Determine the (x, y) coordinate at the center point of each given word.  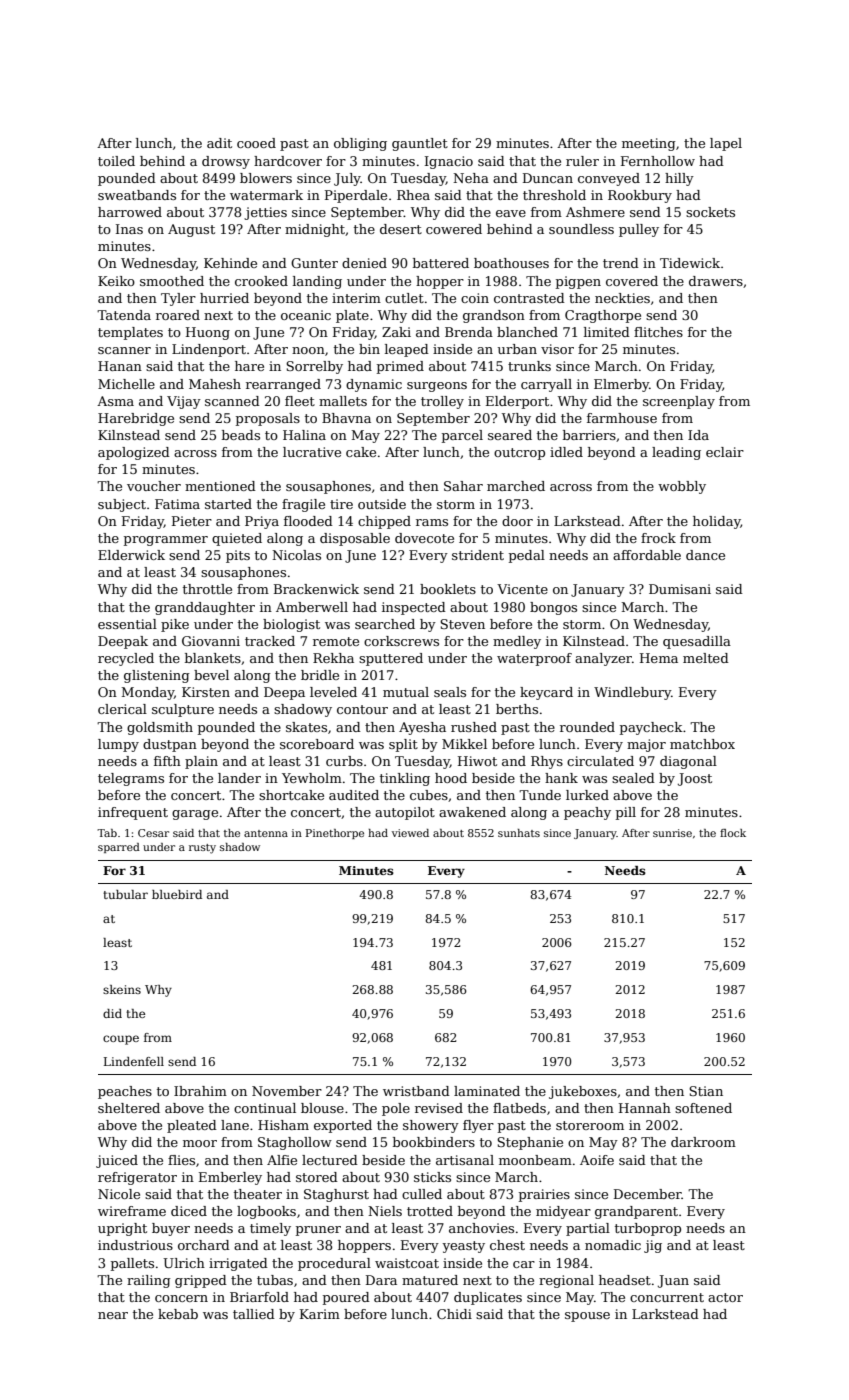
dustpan (170, 745)
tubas (275, 1280)
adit (219, 143)
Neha (471, 178)
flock (733, 833)
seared (510, 435)
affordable (647, 555)
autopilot (405, 813)
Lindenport (209, 350)
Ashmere (595, 212)
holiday (717, 522)
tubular (125, 894)
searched (385, 624)
